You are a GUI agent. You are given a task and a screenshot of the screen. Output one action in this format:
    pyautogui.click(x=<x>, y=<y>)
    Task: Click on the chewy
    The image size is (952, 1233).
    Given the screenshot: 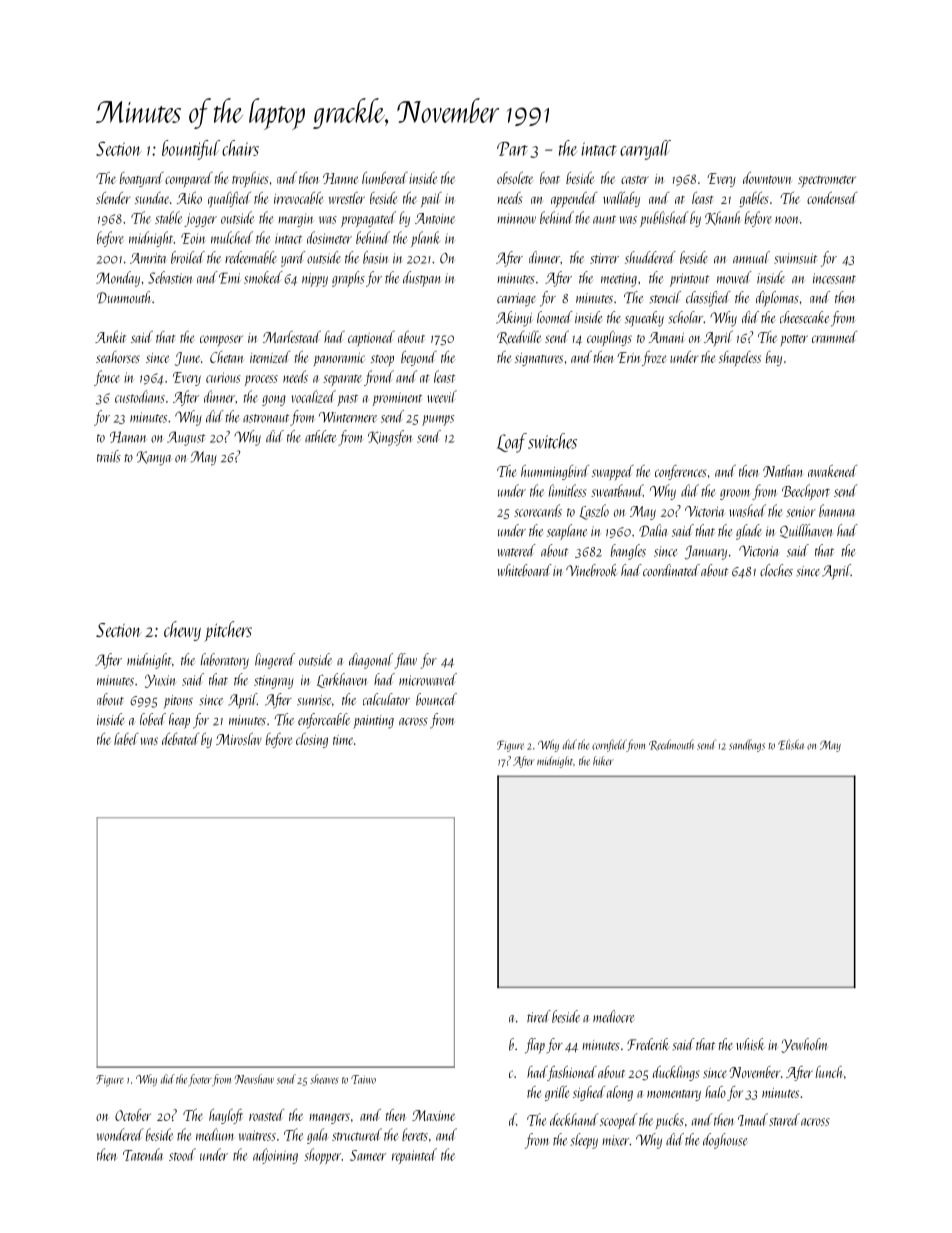 What is the action you would take?
    pyautogui.click(x=182, y=631)
